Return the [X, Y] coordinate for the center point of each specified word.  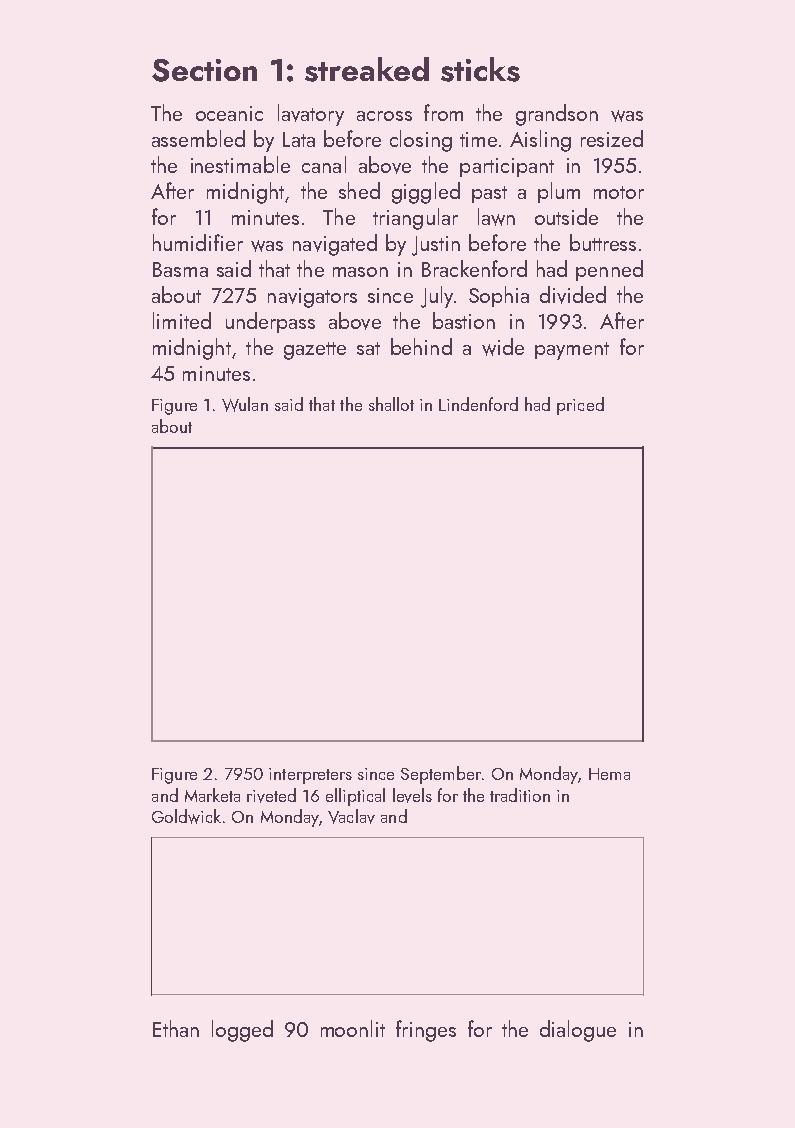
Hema [609, 774]
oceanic [229, 113]
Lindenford [478, 404]
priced [580, 406]
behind [421, 346]
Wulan [245, 404]
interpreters [310, 776]
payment [572, 351]
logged [242, 1031]
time [478, 139]
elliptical [355, 797]
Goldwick [186, 816]
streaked [367, 69]
